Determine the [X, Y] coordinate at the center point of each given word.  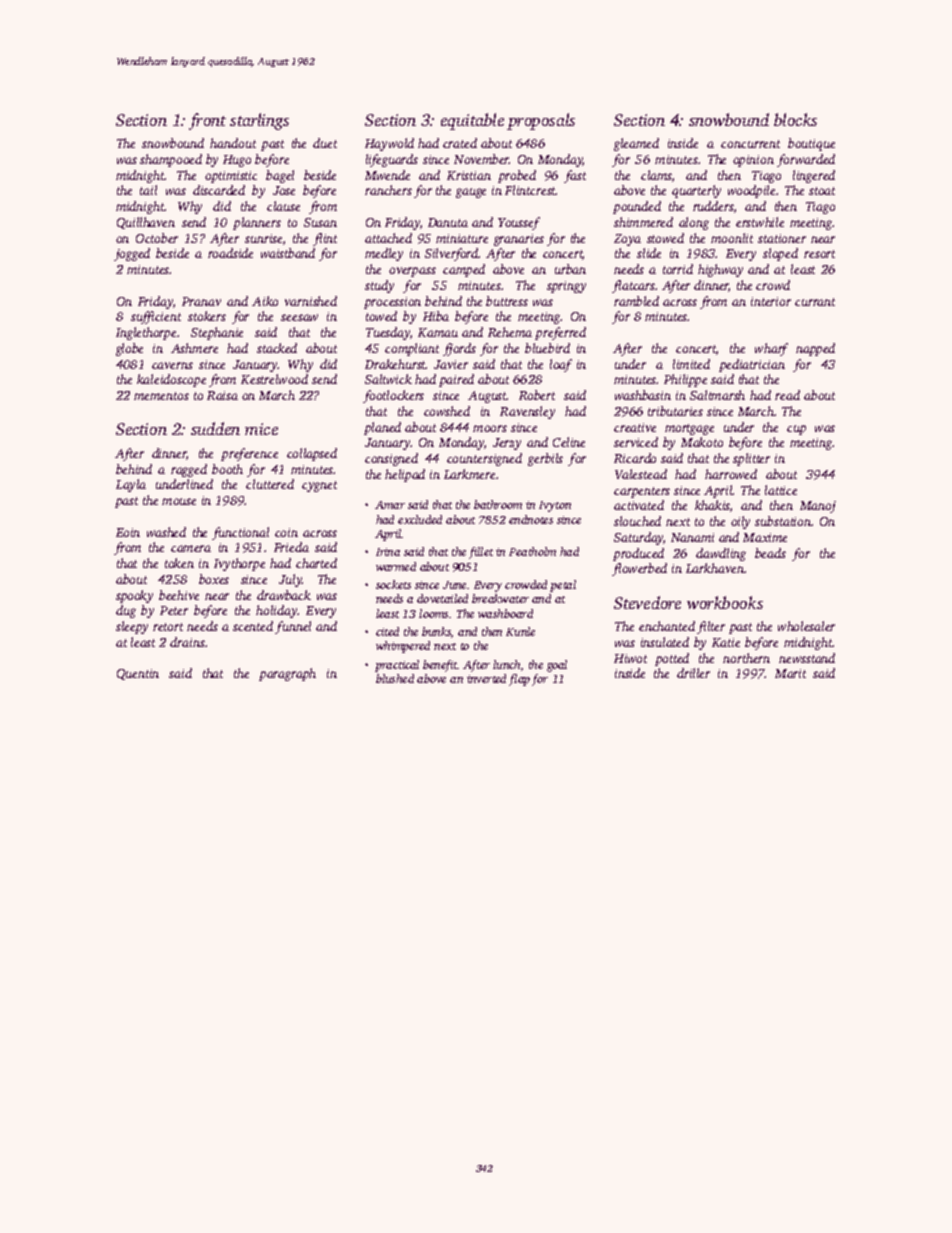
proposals [541, 121]
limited [691, 364]
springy [566, 287]
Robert [537, 395]
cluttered [270, 484]
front [207, 121]
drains [187, 642]
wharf [771, 349]
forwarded [806, 160]
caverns [172, 365]
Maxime [765, 537]
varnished [311, 301]
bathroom [498, 504]
